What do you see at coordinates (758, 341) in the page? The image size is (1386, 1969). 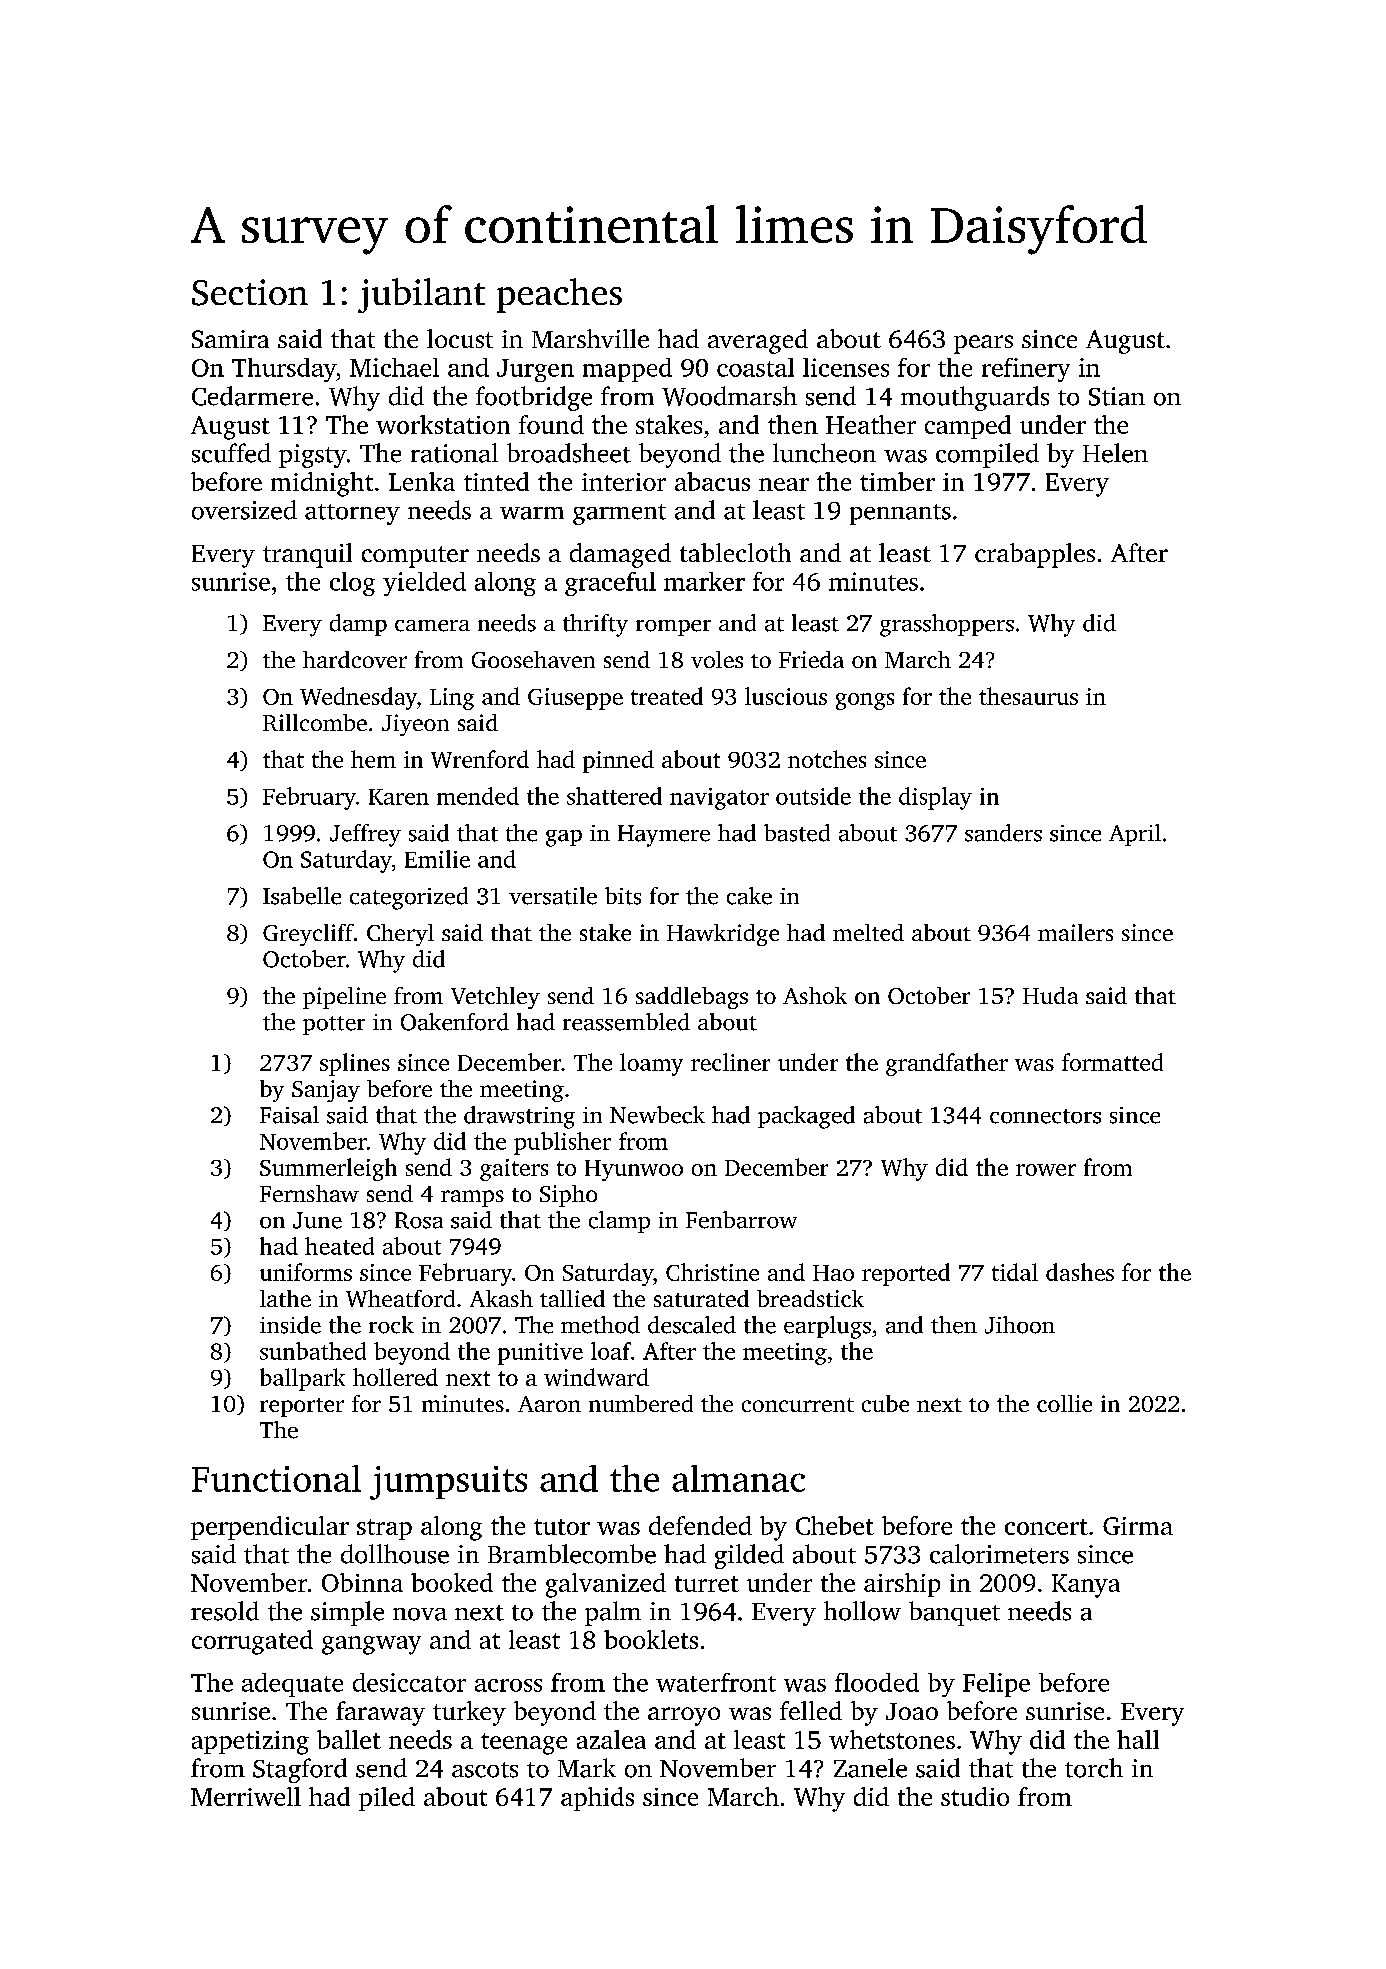 I see `averaged` at bounding box center [758, 341].
